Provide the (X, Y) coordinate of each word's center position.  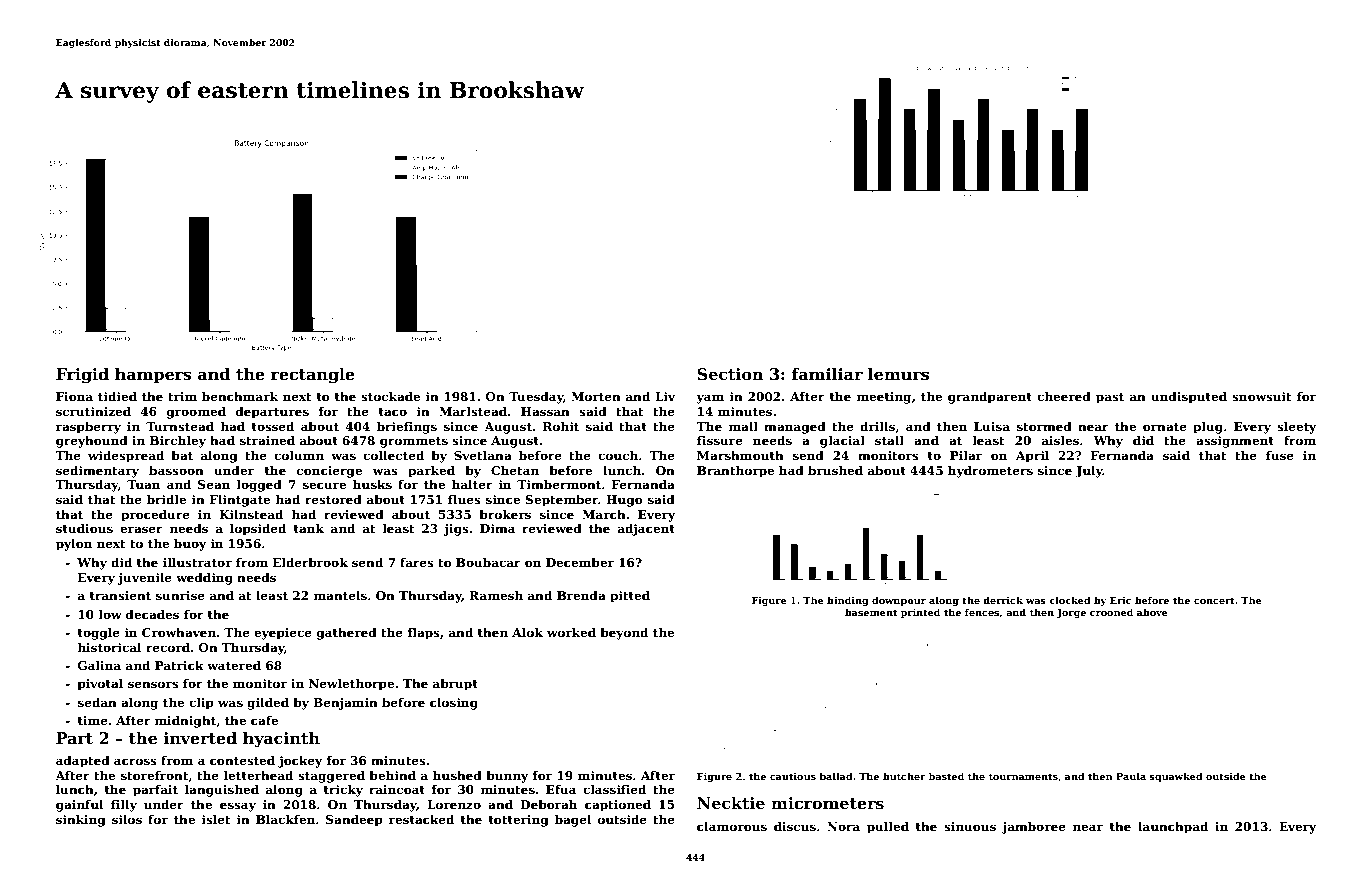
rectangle (313, 376)
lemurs (898, 374)
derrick (1003, 600)
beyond (624, 633)
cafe (264, 720)
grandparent (990, 397)
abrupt (455, 684)
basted (946, 776)
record (168, 647)
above (1152, 612)
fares (417, 562)
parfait (155, 791)
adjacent (646, 529)
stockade (390, 396)
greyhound (92, 441)
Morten (596, 396)
